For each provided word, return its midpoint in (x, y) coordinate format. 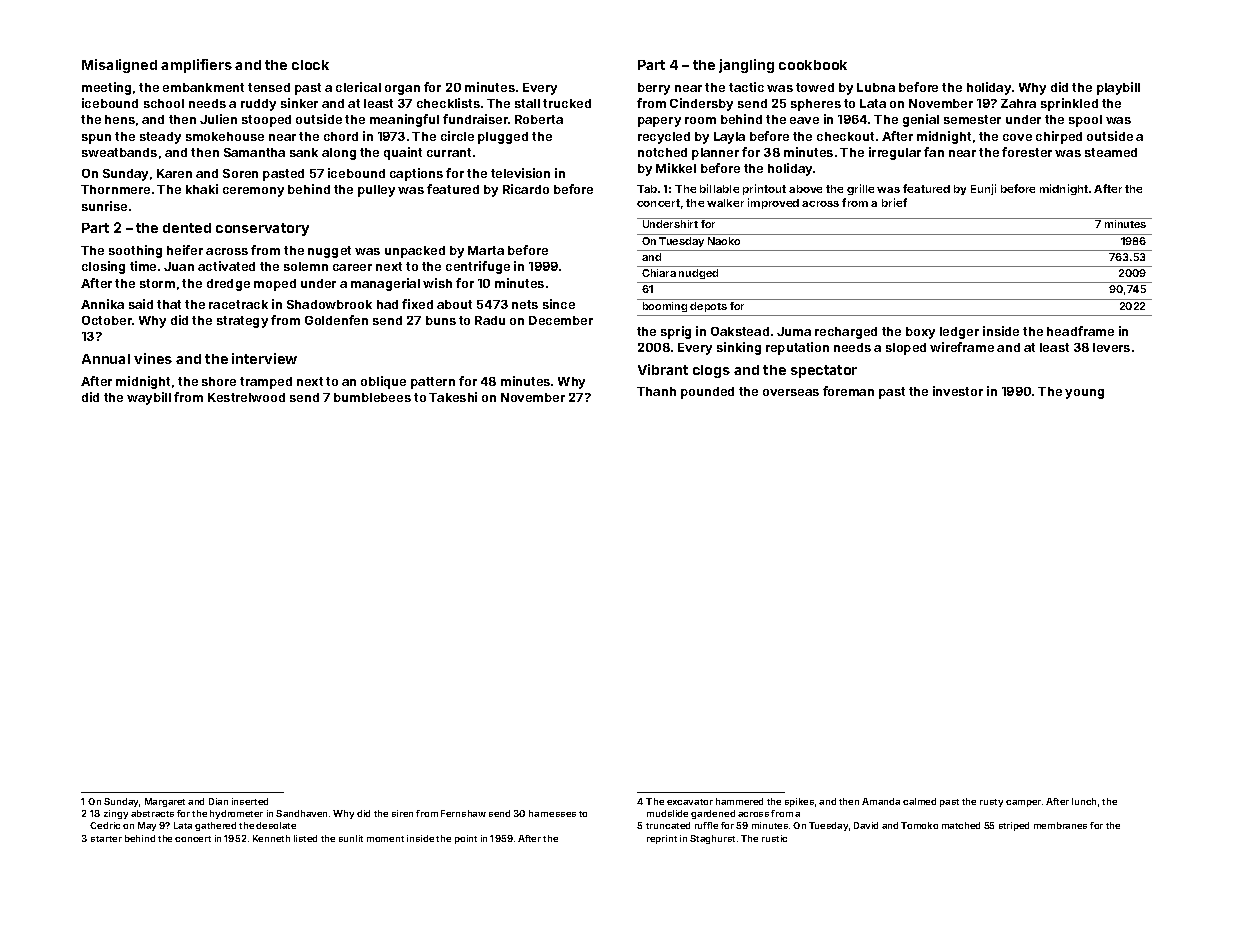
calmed (919, 801)
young (1084, 394)
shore (219, 381)
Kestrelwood (246, 397)
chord (341, 136)
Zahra (1018, 103)
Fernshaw (463, 813)
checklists (448, 103)
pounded (707, 393)
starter (106, 839)
